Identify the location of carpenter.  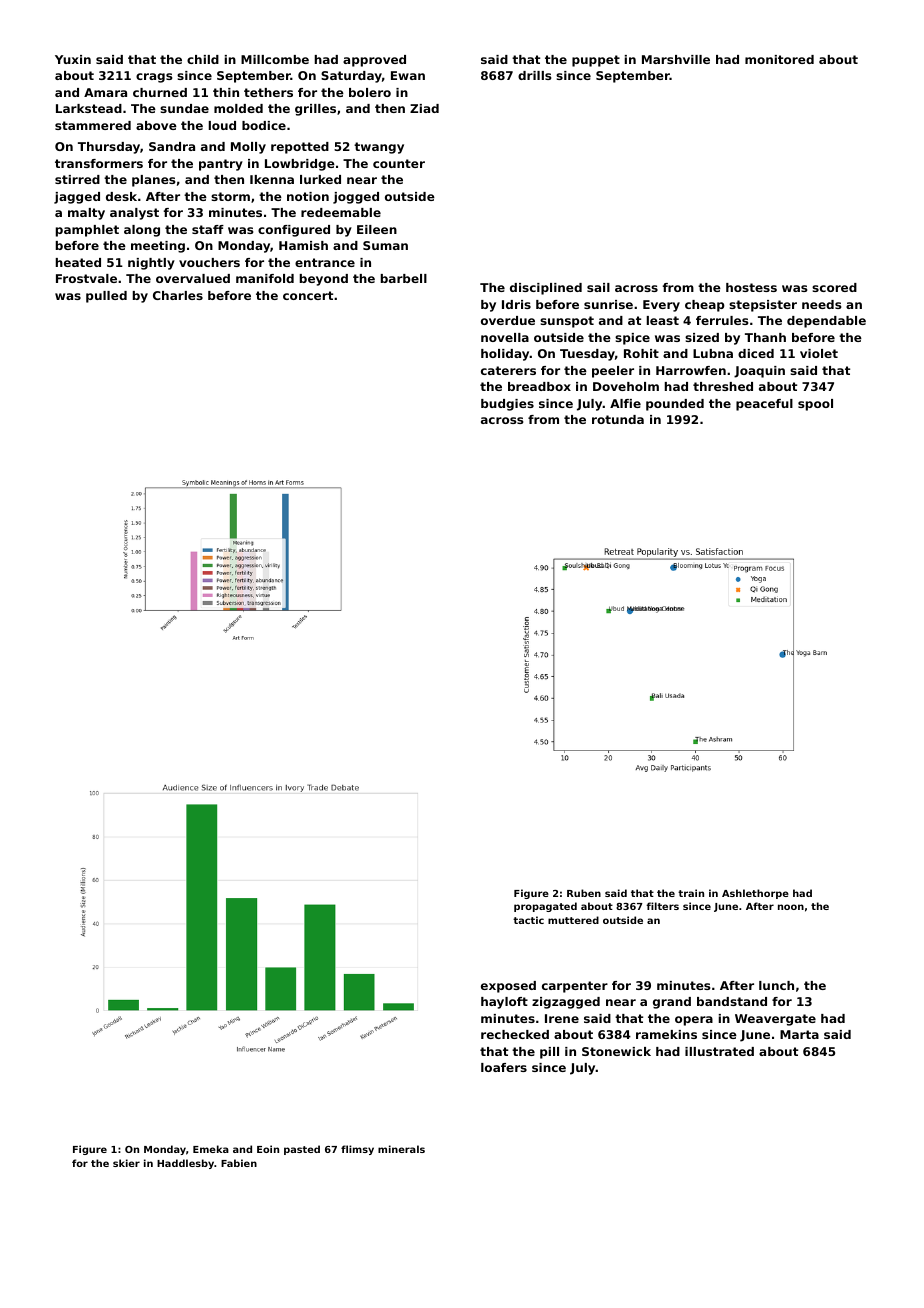
(575, 987).
